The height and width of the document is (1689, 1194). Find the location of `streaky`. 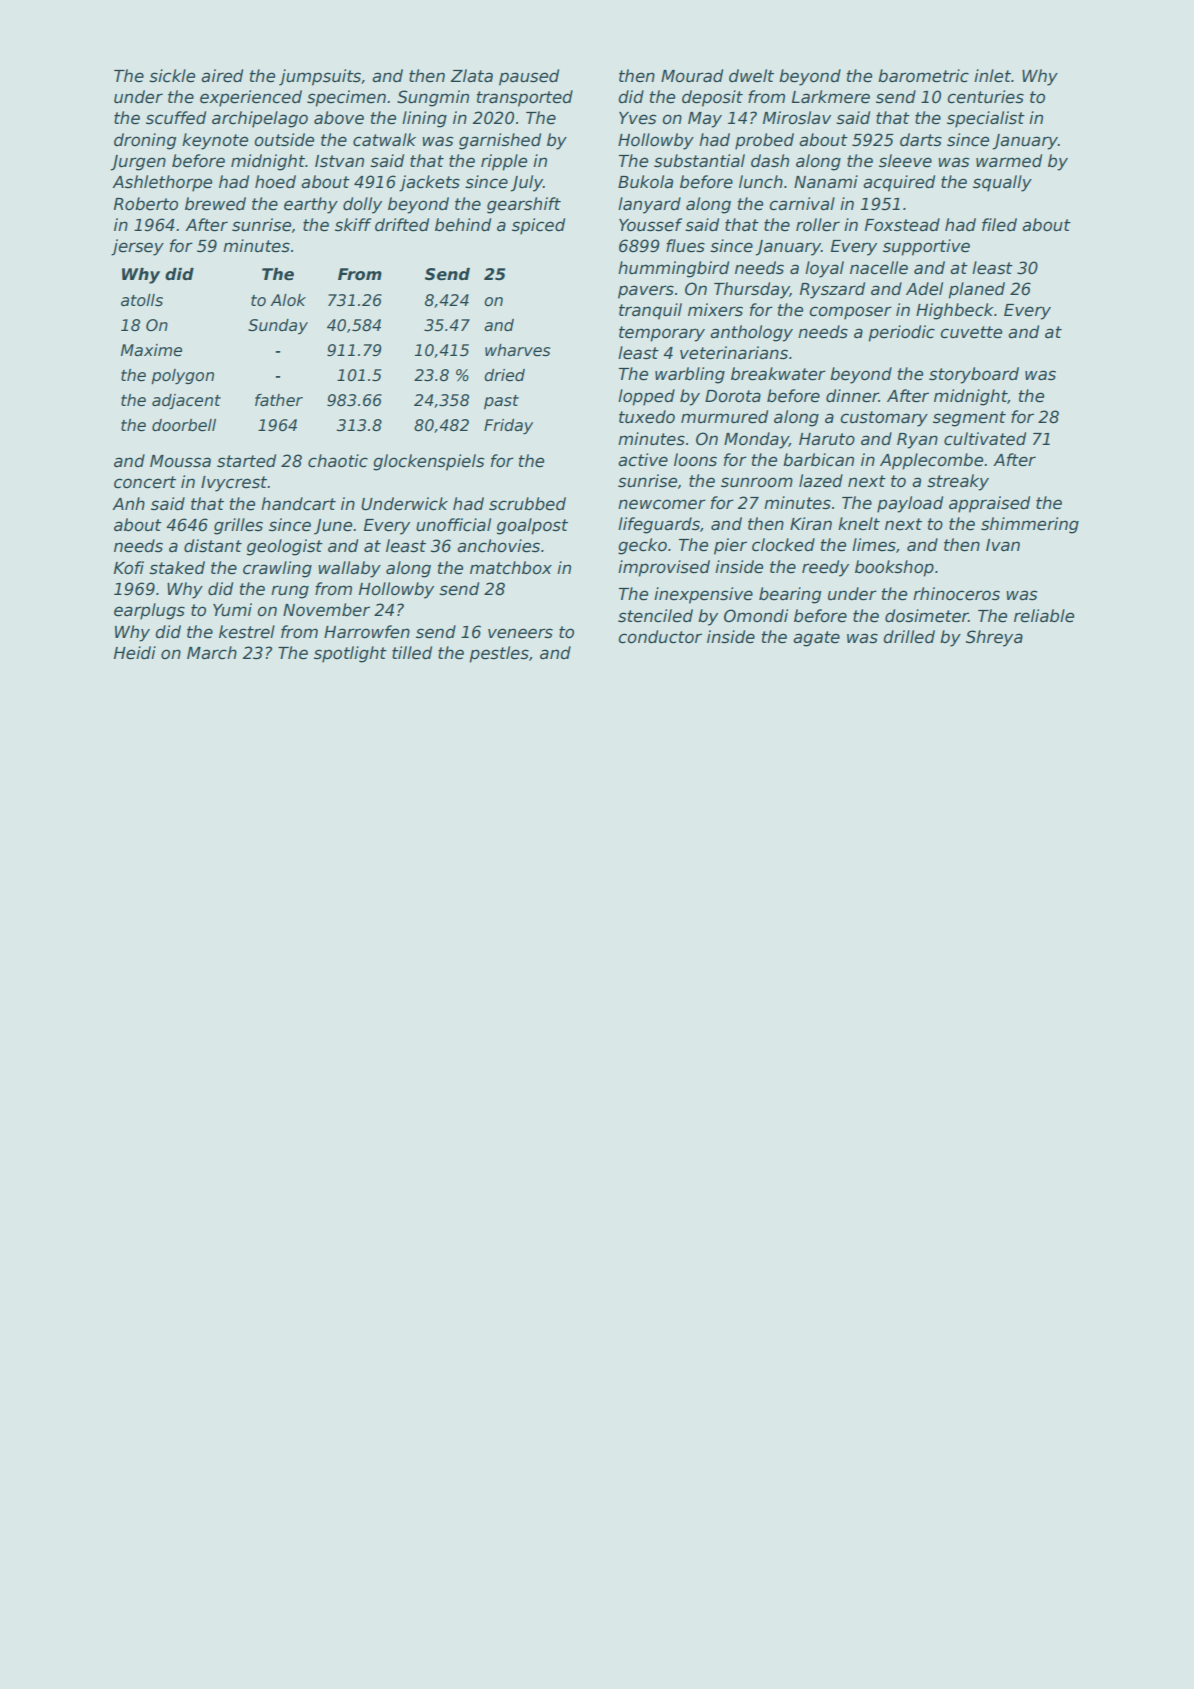

streaky is located at coordinates (958, 482).
